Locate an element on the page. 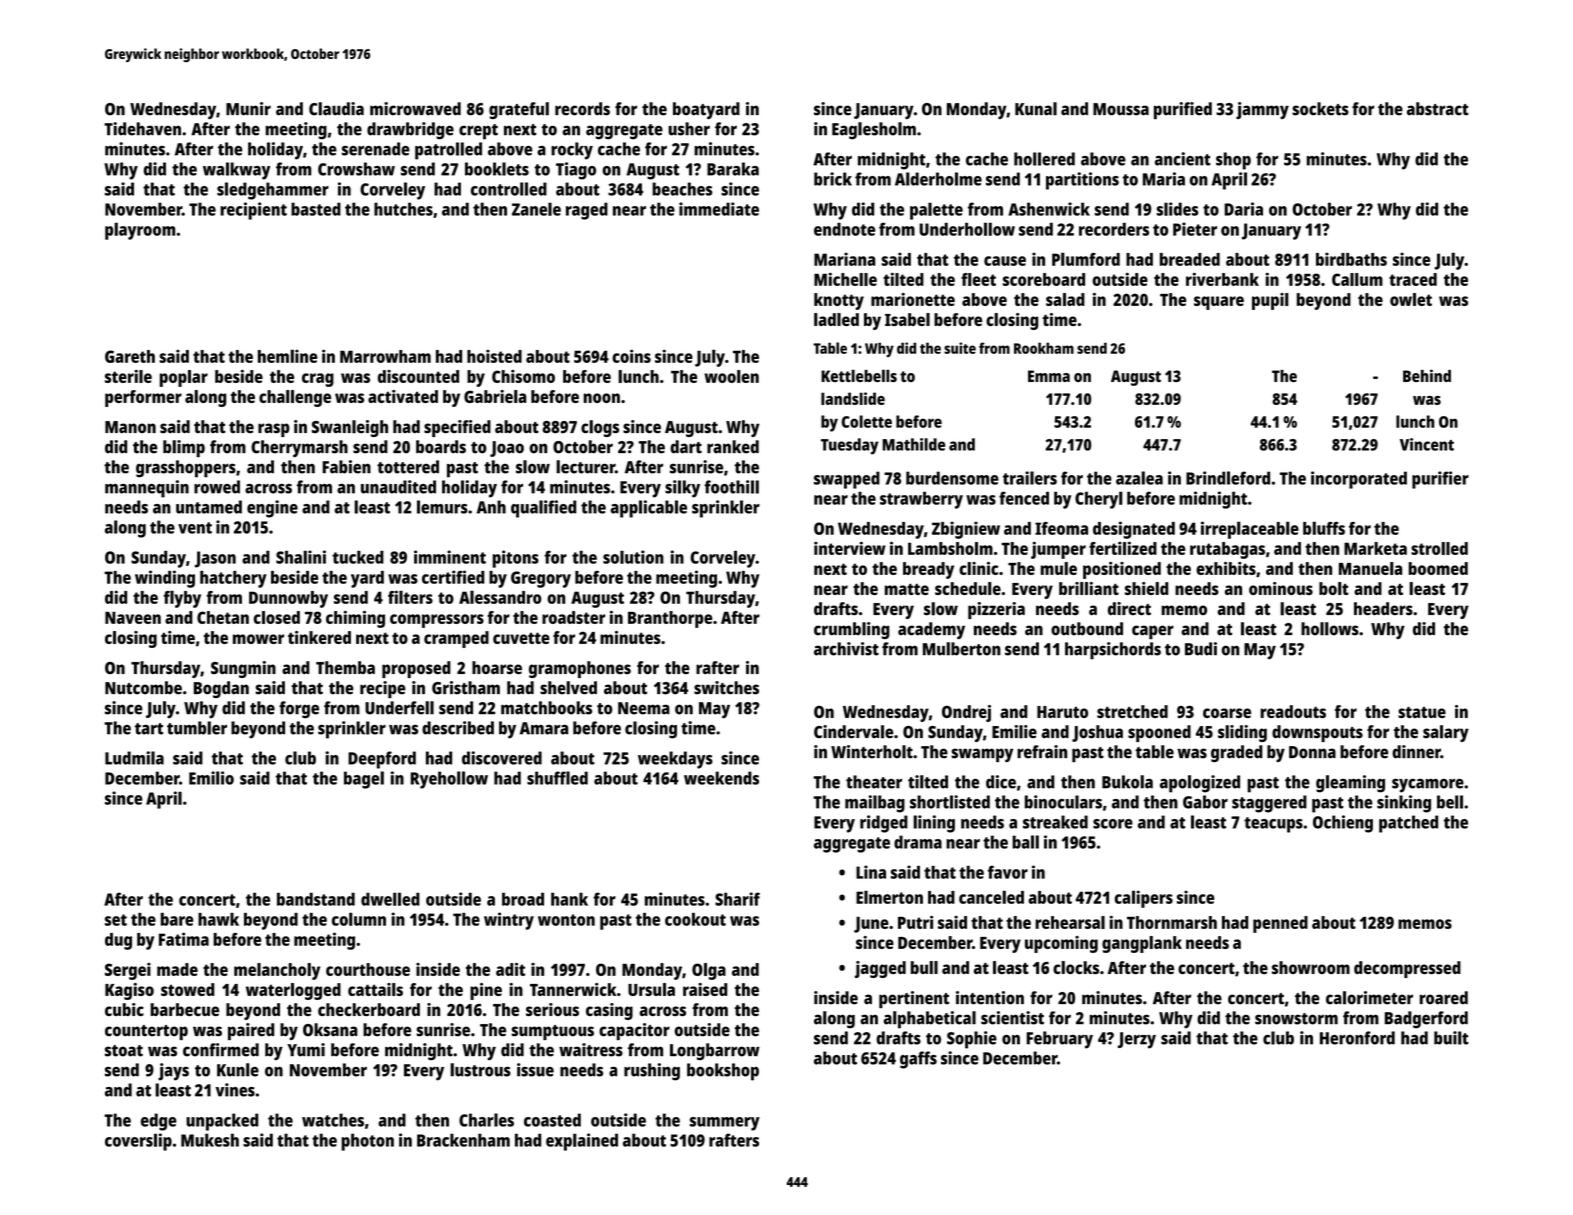 Image resolution: width=1573 pixels, height=1215 pixels. ladled is located at coordinates (836, 319).
